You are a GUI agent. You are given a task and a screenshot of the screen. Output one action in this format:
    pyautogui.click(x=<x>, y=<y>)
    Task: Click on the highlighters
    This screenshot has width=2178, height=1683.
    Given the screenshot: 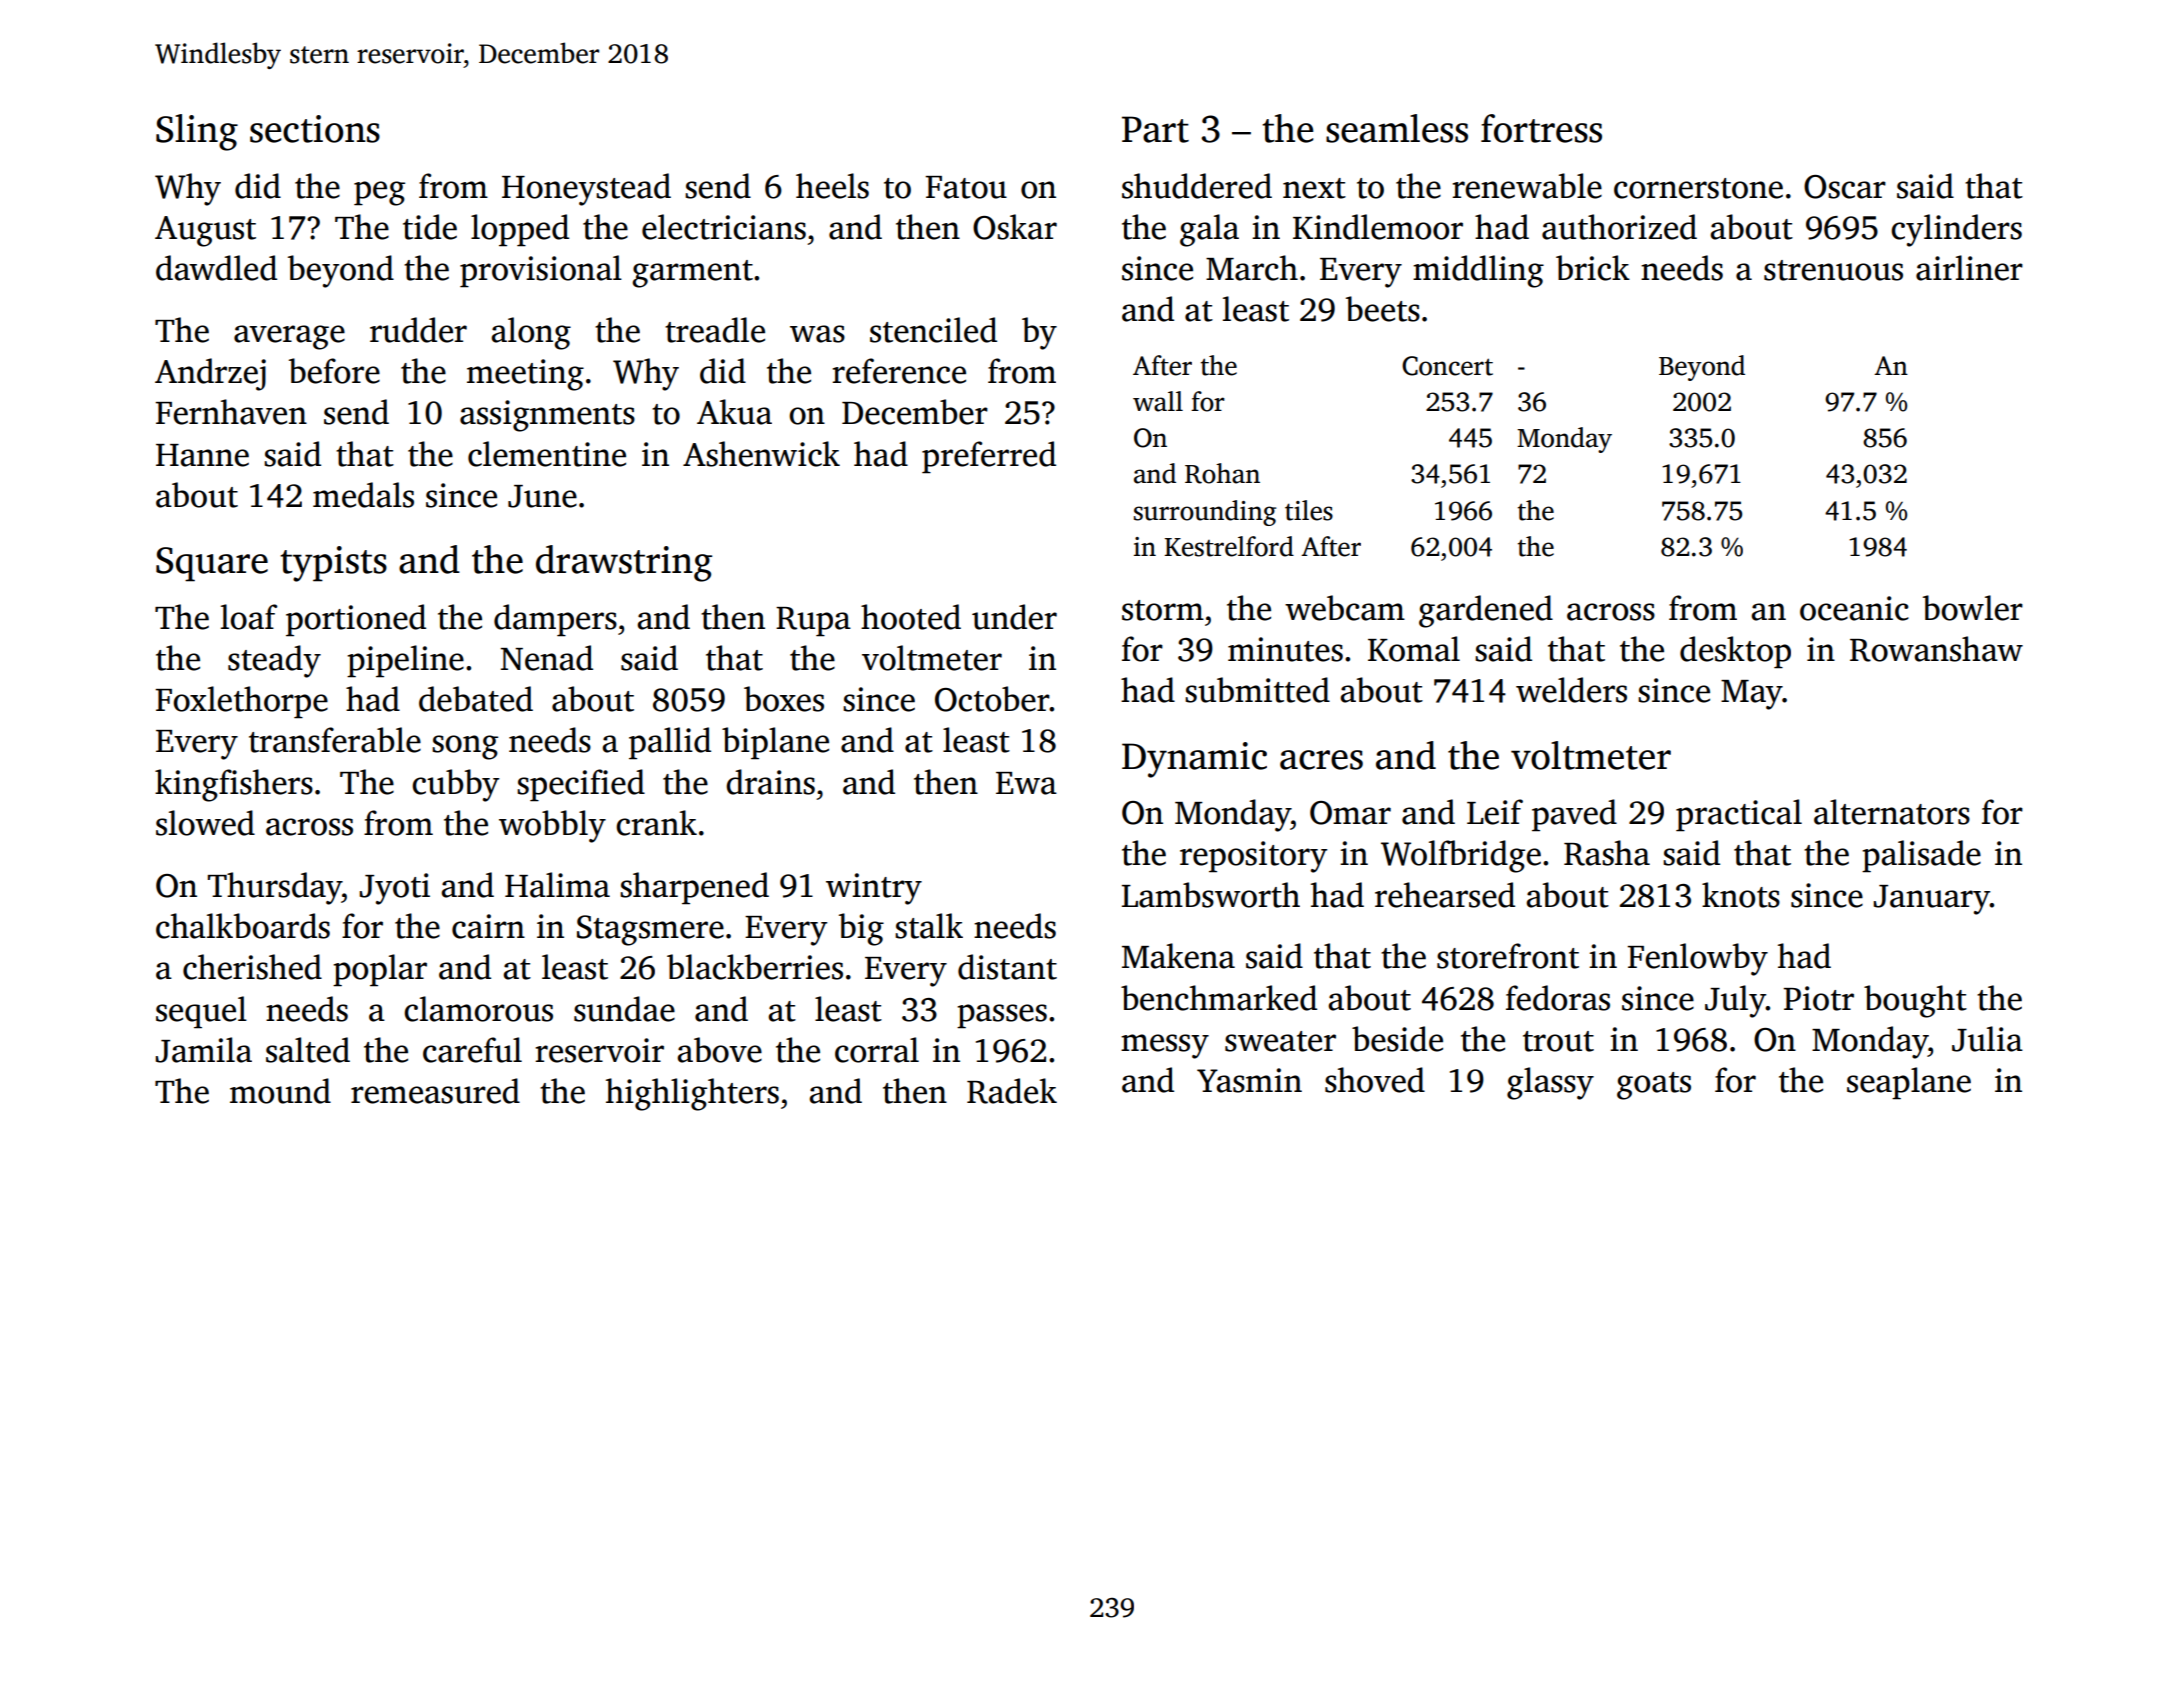 What is the action you would take?
    pyautogui.click(x=692, y=1094)
